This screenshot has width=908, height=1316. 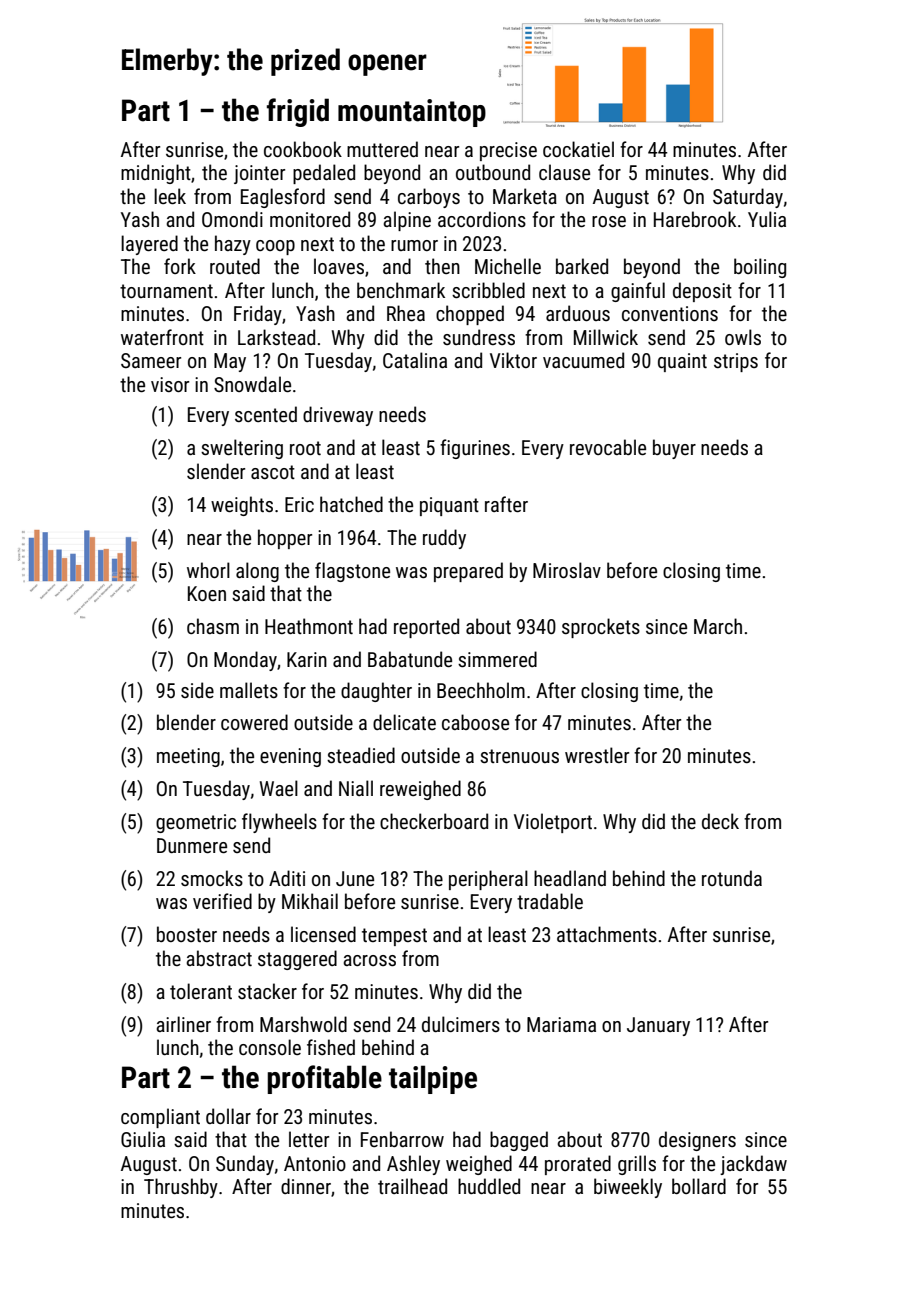 I want to click on ascot, so click(x=273, y=472).
